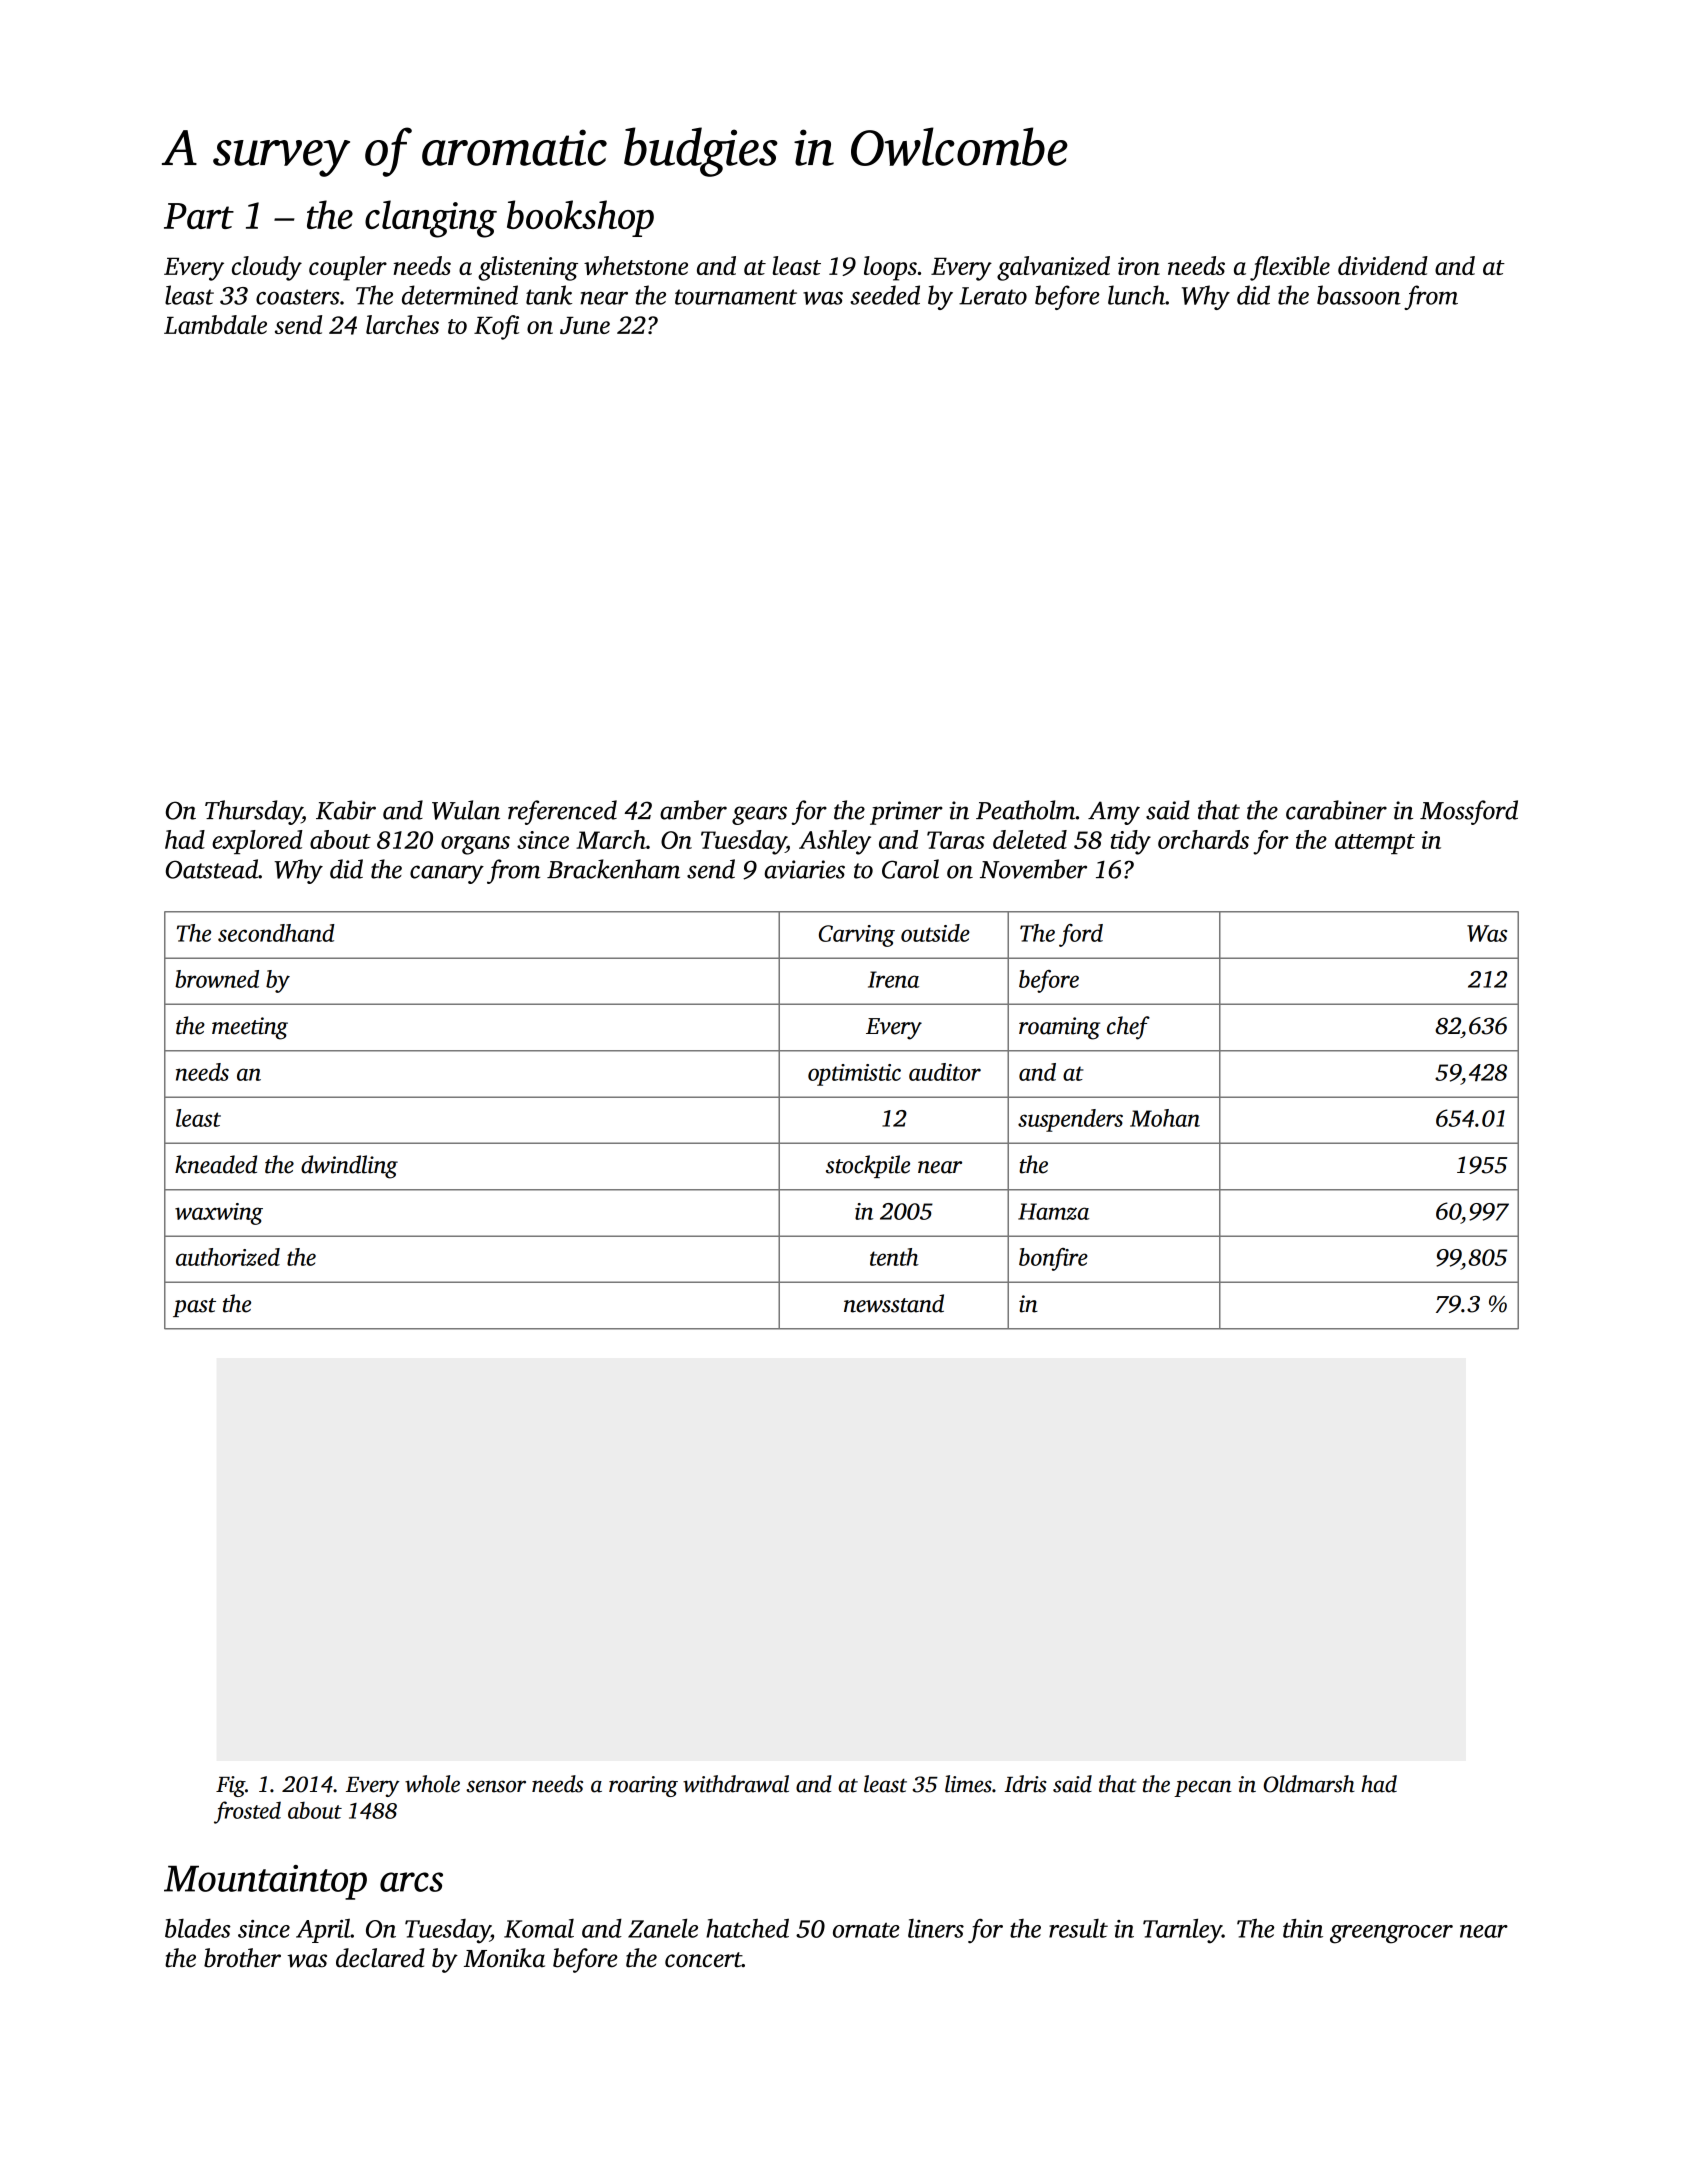  Describe the element at coordinates (894, 1257) in the page. I see `tenth` at that location.
